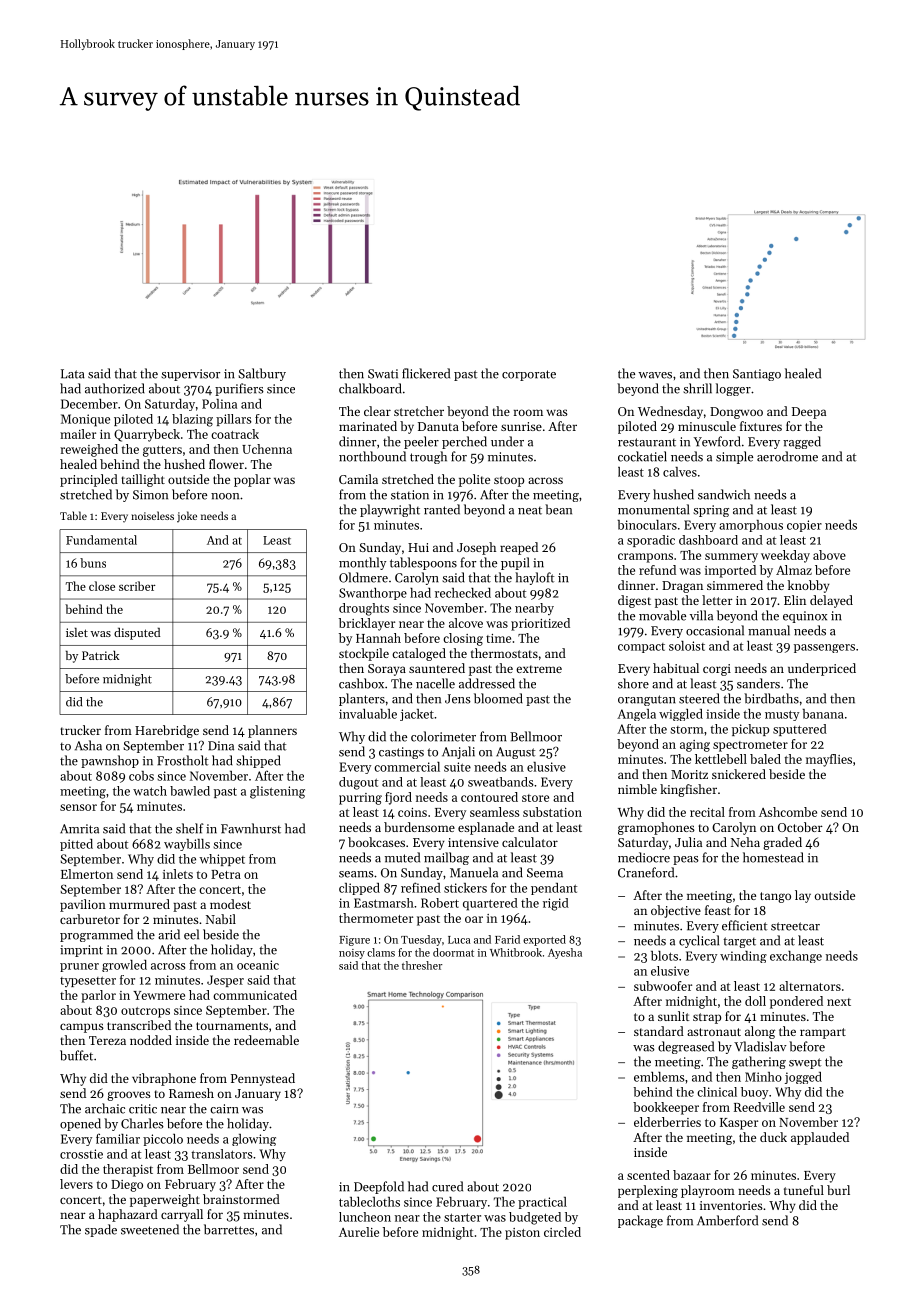  Describe the element at coordinates (769, 630) in the document. I see `manual` at that location.
